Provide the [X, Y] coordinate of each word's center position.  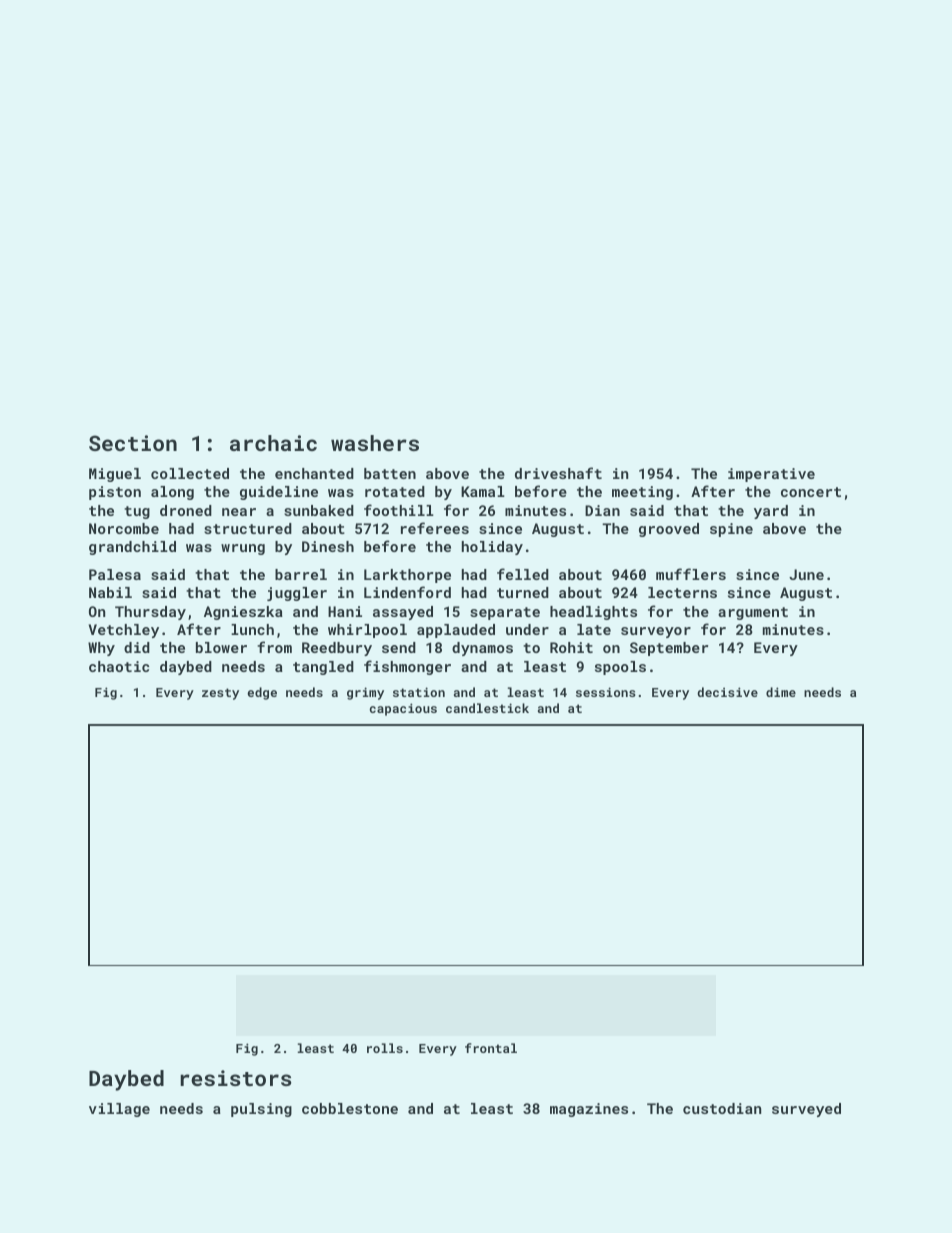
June [806, 574]
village [119, 1110]
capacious [403, 709]
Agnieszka [243, 613]
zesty [220, 694]
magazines [589, 1110]
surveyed [806, 1110]
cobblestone [350, 1108]
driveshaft [558, 473]
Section [133, 443]
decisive [727, 692]
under [527, 629]
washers [375, 443]
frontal [491, 1048]
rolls [385, 1048]
